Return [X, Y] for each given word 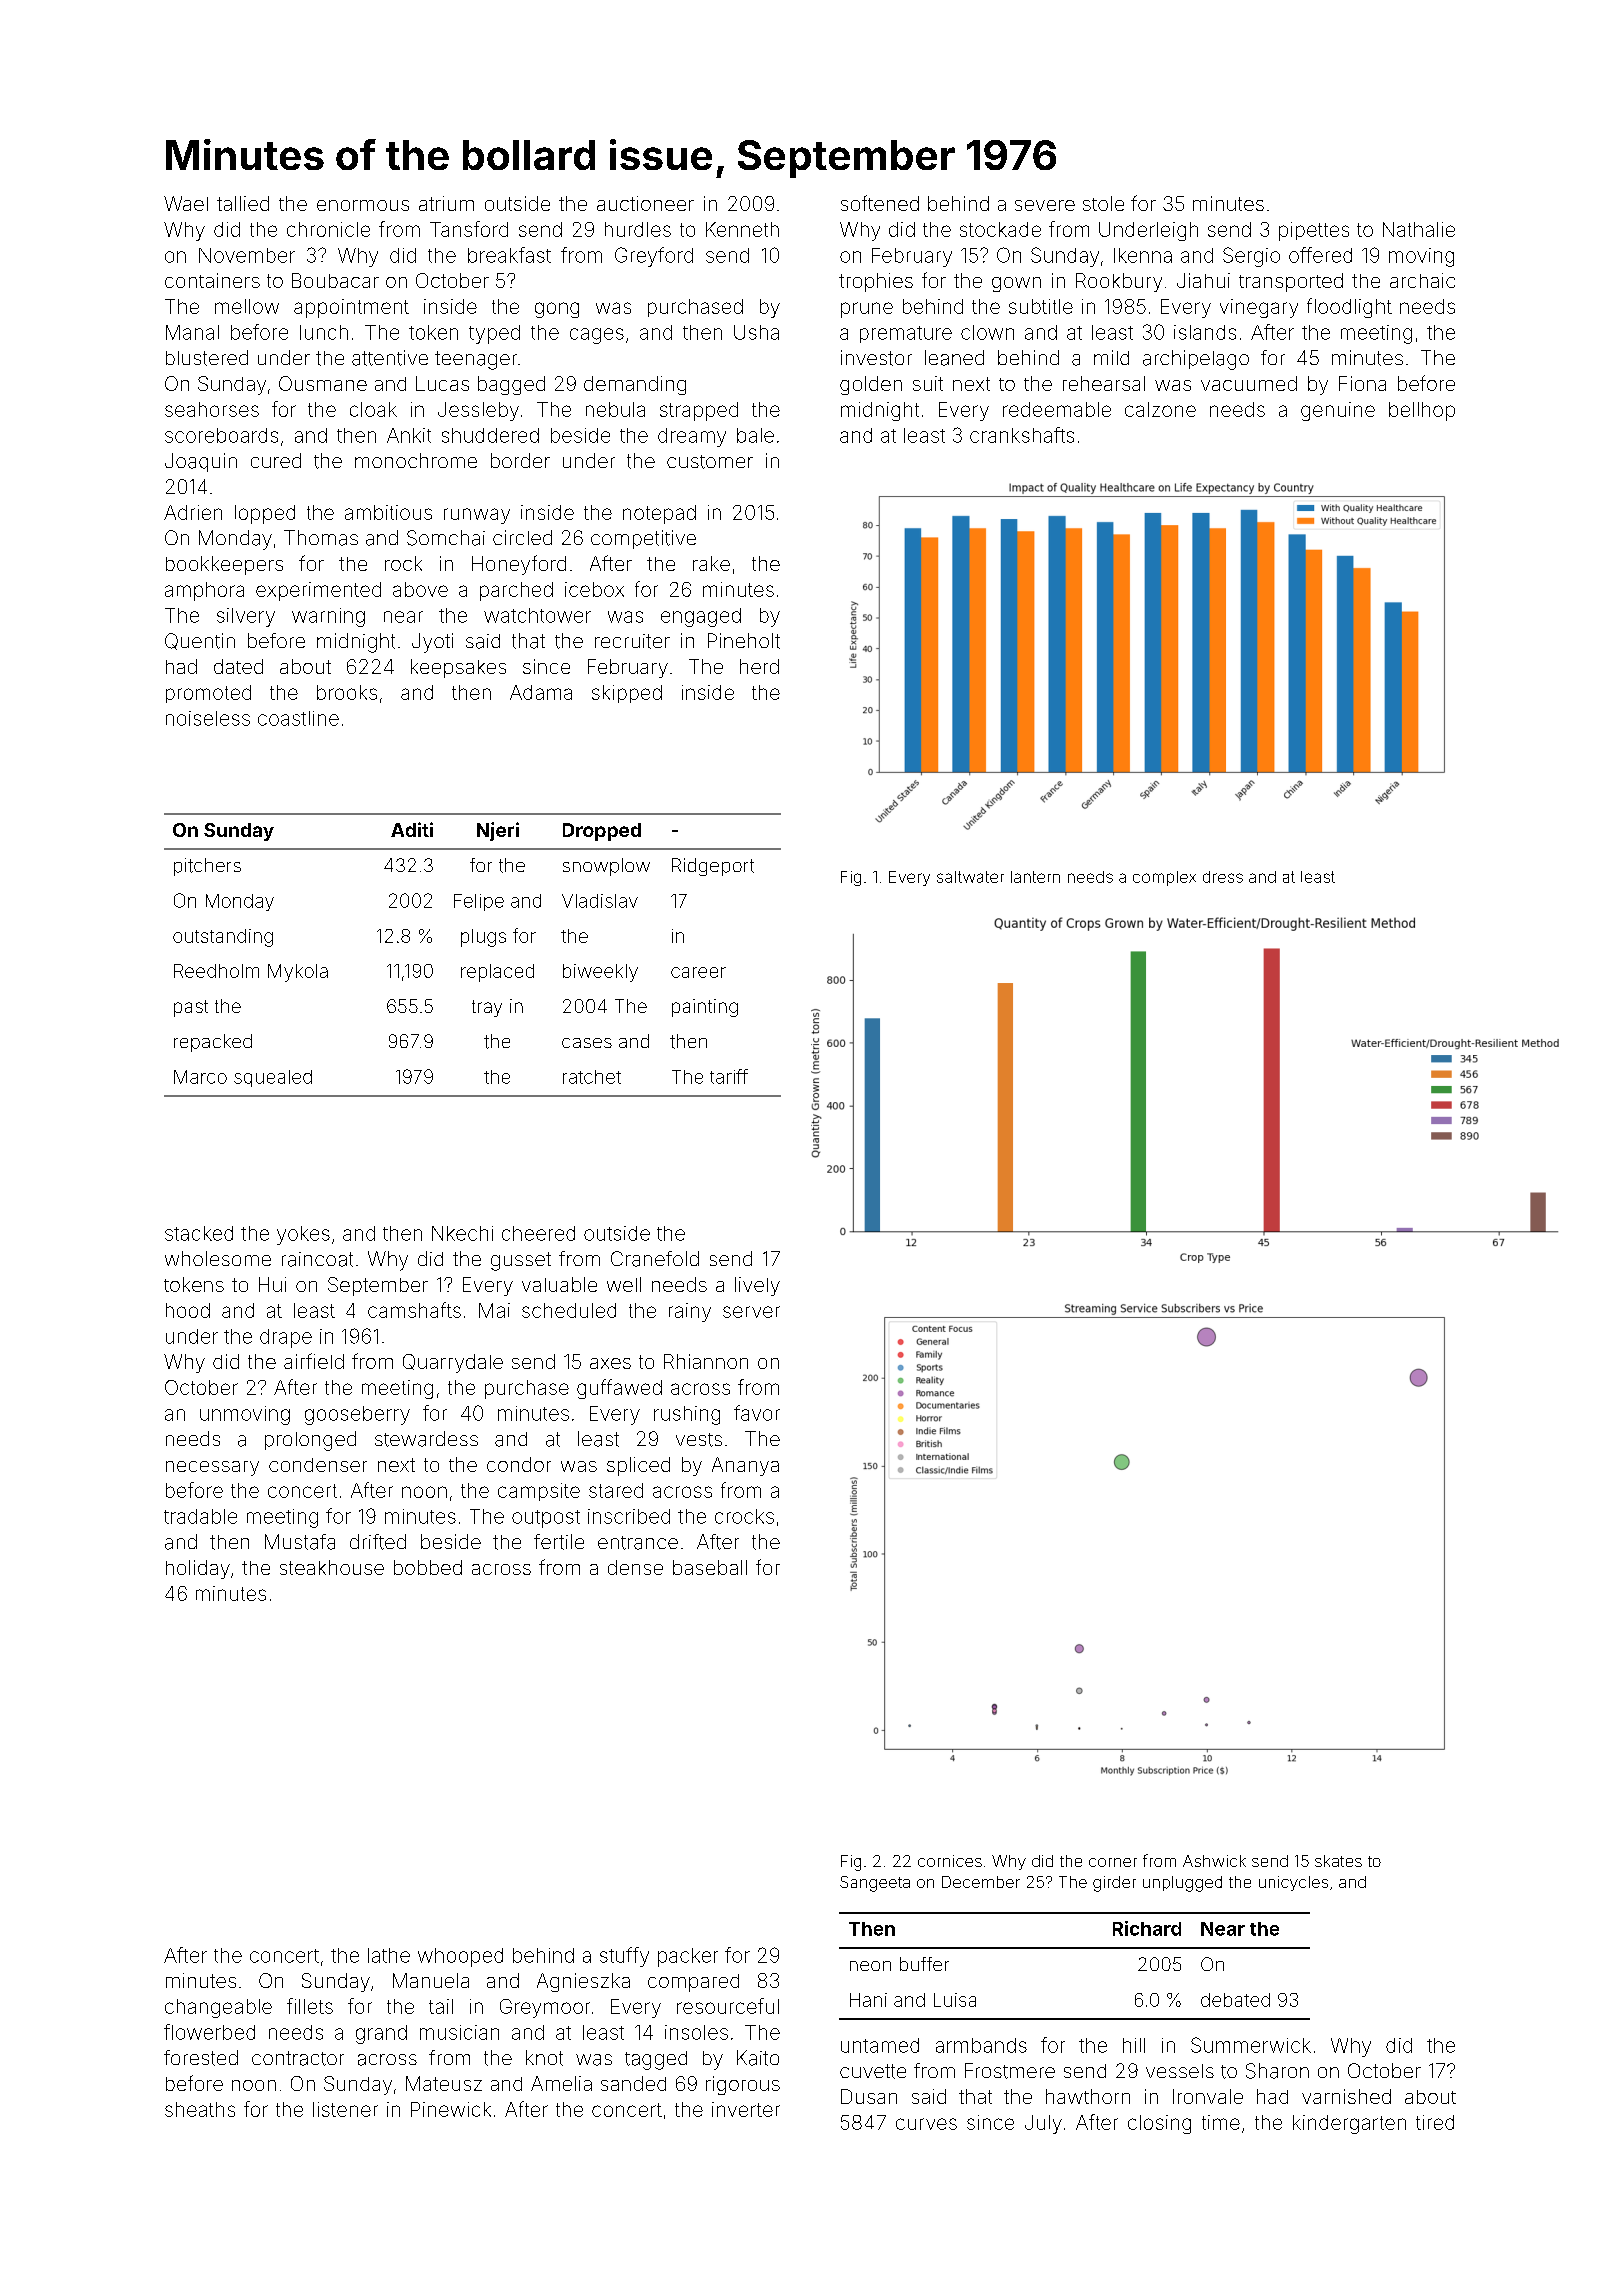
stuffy [624, 1957]
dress [1223, 877]
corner [1113, 1862]
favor [757, 1413]
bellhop [1422, 411]
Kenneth [742, 229]
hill [1134, 2045]
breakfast [509, 255]
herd [759, 666]
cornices [950, 1861]
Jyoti [432, 643]
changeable [218, 2008]
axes [610, 1363]
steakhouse [332, 1567]
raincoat [317, 1259]
